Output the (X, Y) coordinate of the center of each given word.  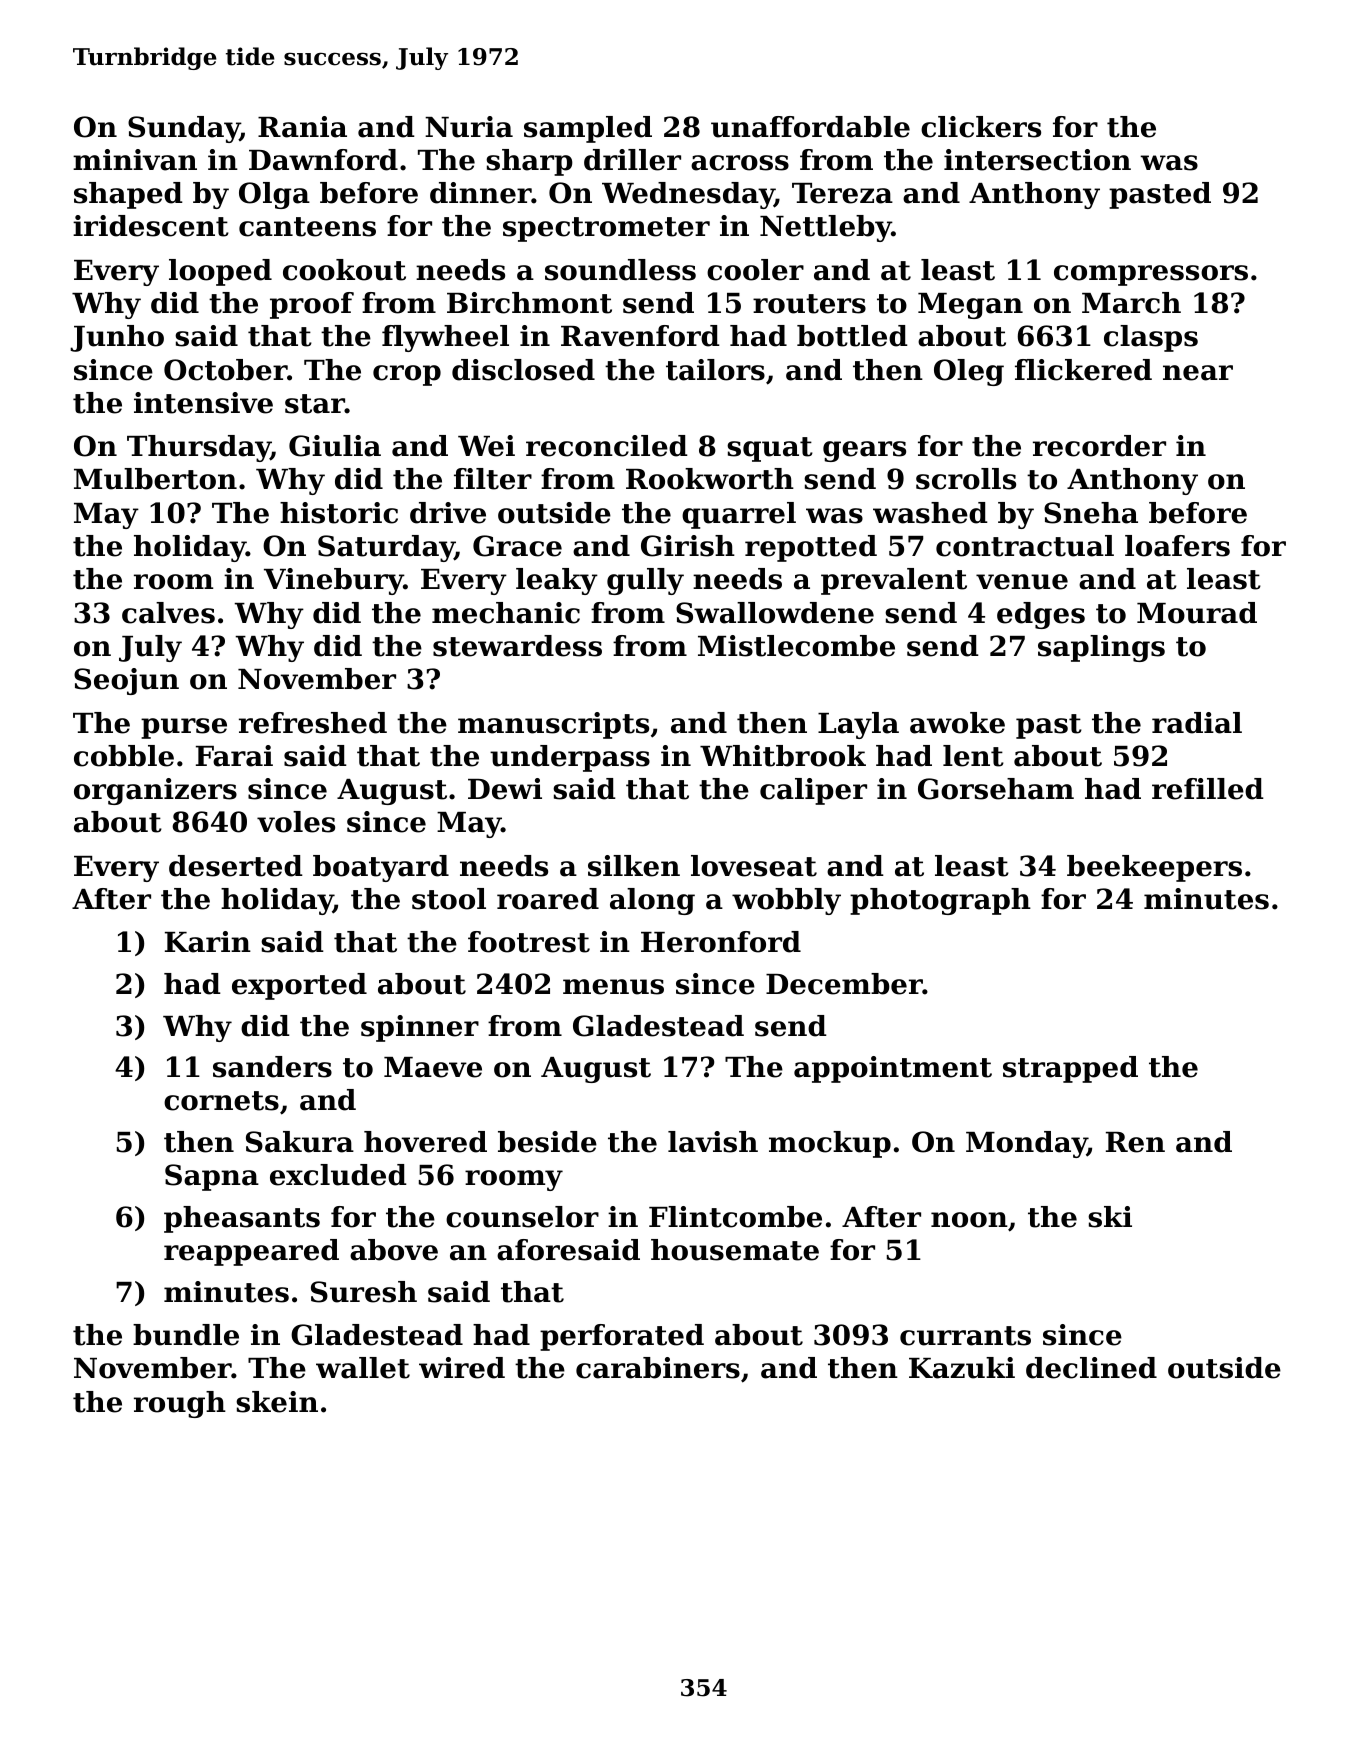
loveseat (754, 866)
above (394, 1250)
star (315, 404)
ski (1110, 1217)
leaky (557, 581)
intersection (1037, 160)
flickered (1083, 370)
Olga (274, 195)
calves (168, 613)
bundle (186, 1335)
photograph (940, 901)
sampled (588, 129)
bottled (852, 336)
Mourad (1197, 613)
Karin (208, 942)
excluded (338, 1175)
